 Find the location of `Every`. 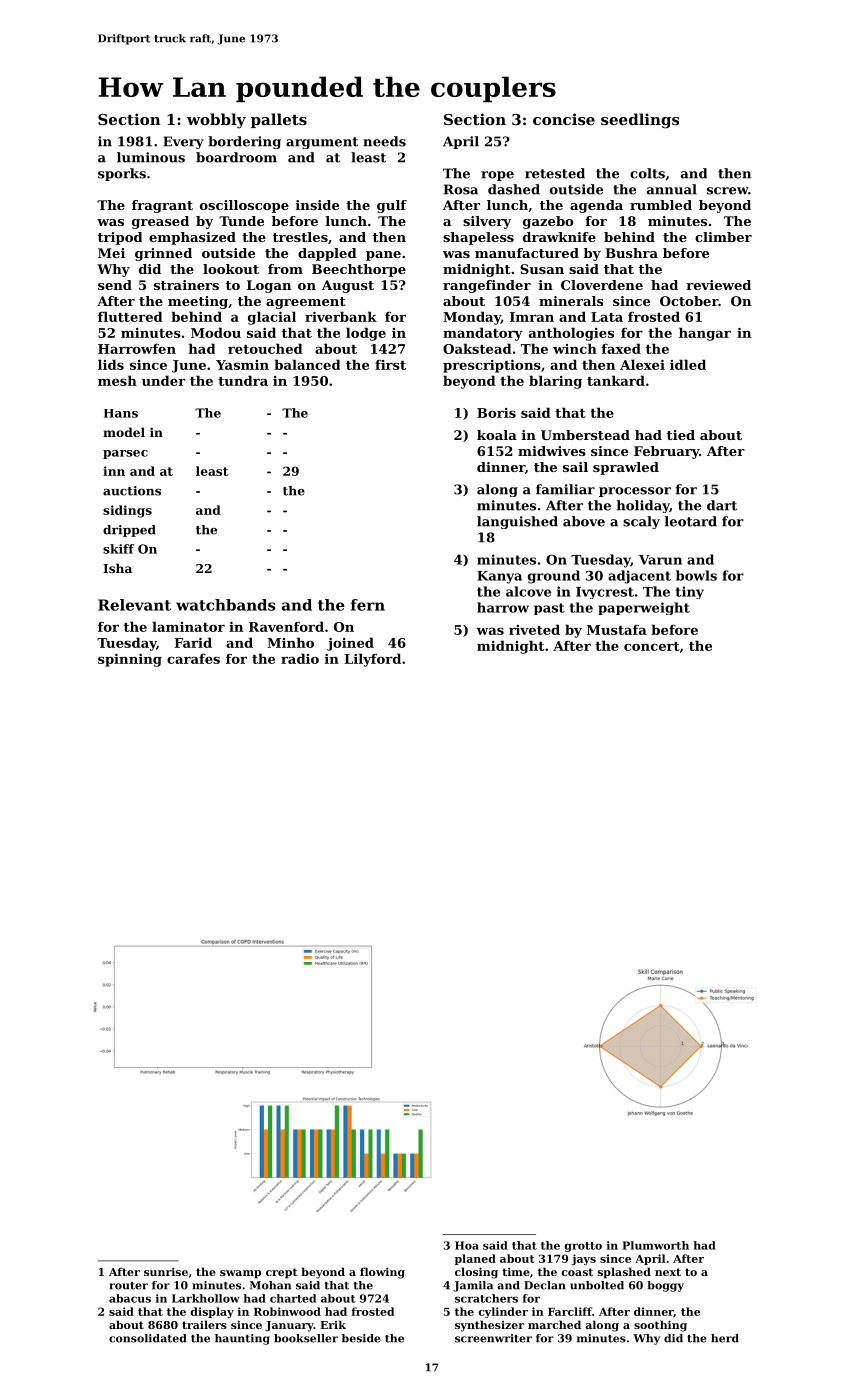

Every is located at coordinates (183, 142).
